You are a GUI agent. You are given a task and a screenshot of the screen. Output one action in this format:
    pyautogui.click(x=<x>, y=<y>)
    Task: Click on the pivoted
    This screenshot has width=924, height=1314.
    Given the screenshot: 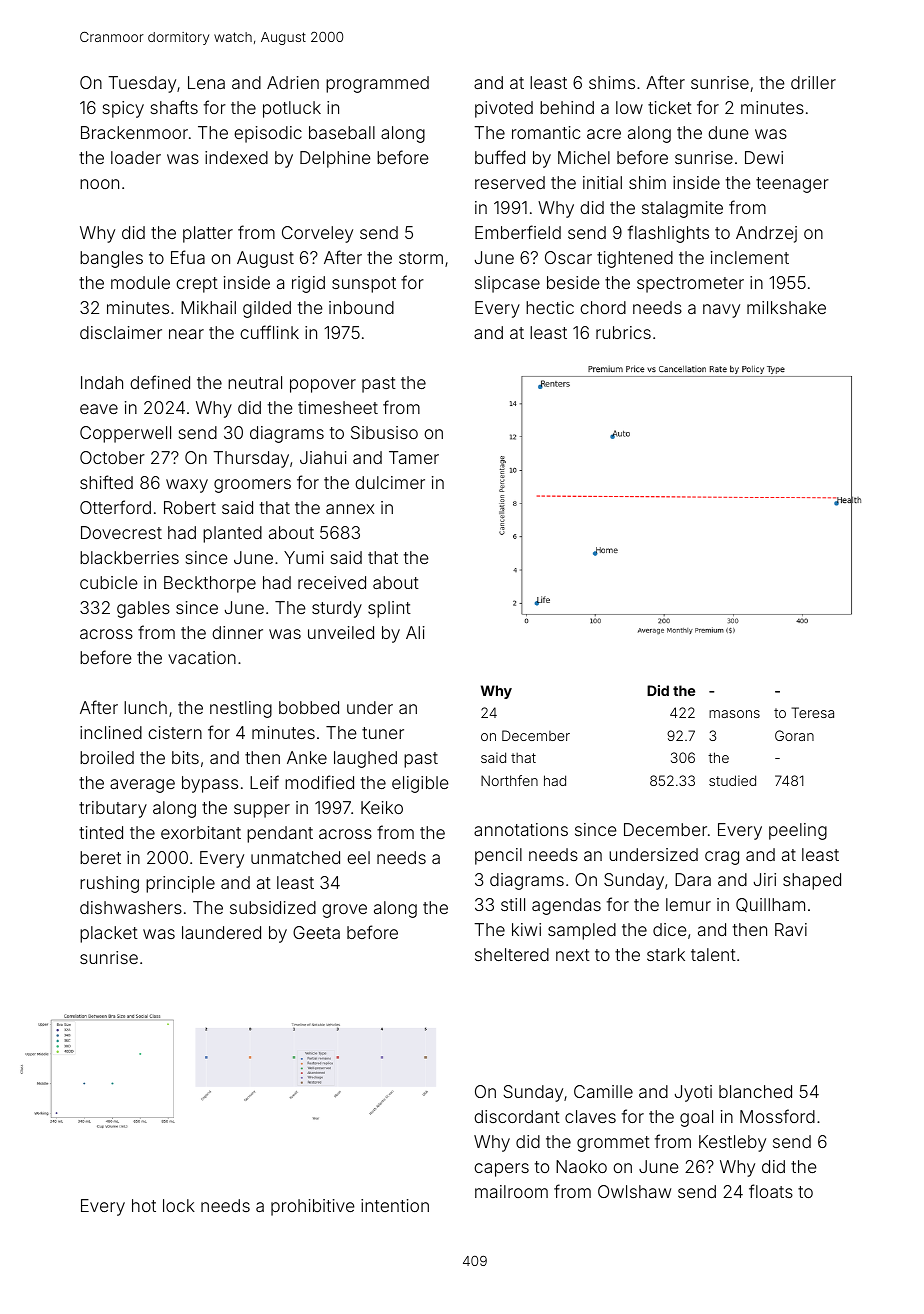 What is the action you would take?
    pyautogui.click(x=504, y=109)
